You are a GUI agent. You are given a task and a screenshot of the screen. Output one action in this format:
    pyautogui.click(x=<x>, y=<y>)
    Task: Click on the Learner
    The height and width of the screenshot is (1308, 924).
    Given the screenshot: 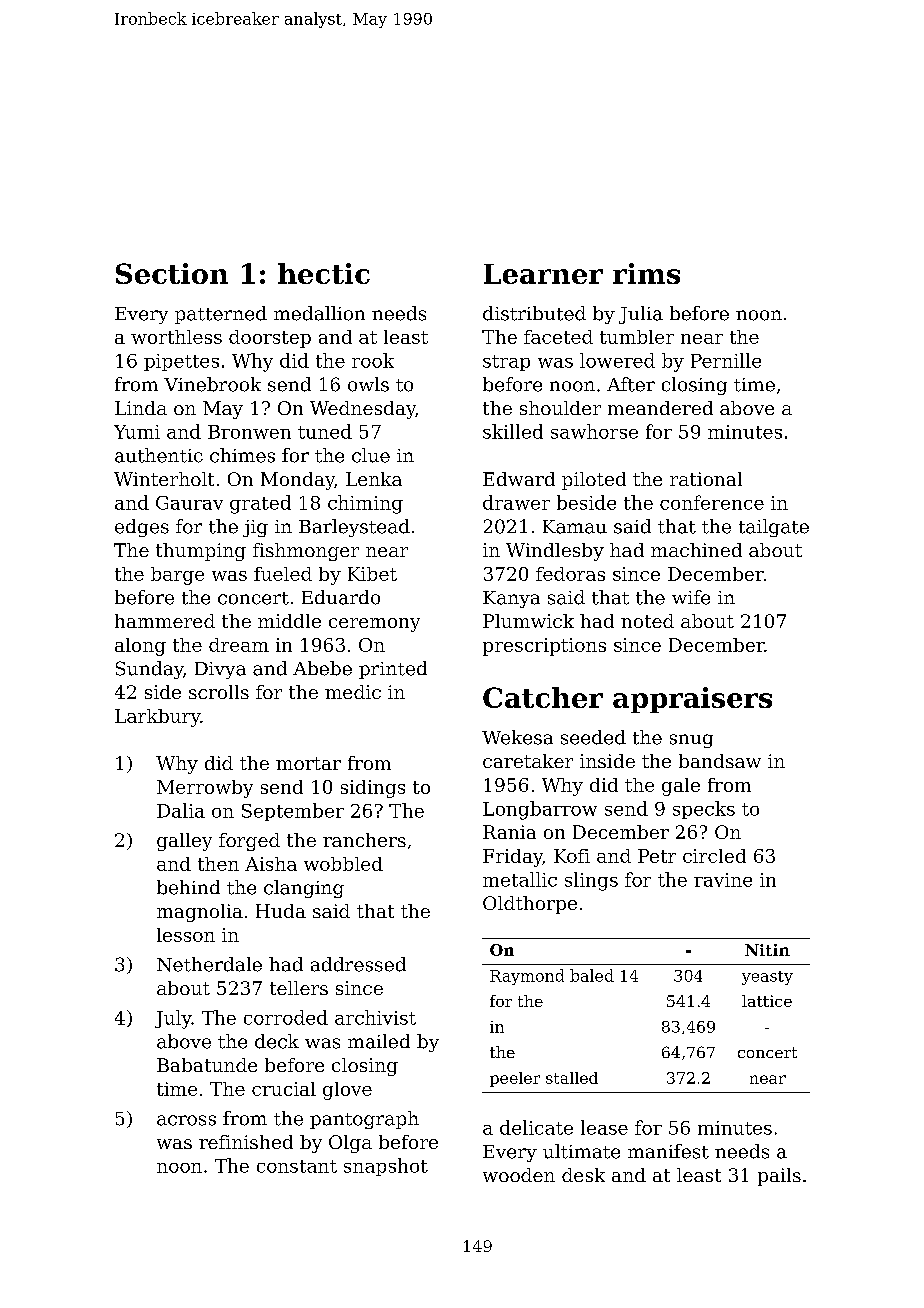 What is the action you would take?
    pyautogui.click(x=543, y=274)
